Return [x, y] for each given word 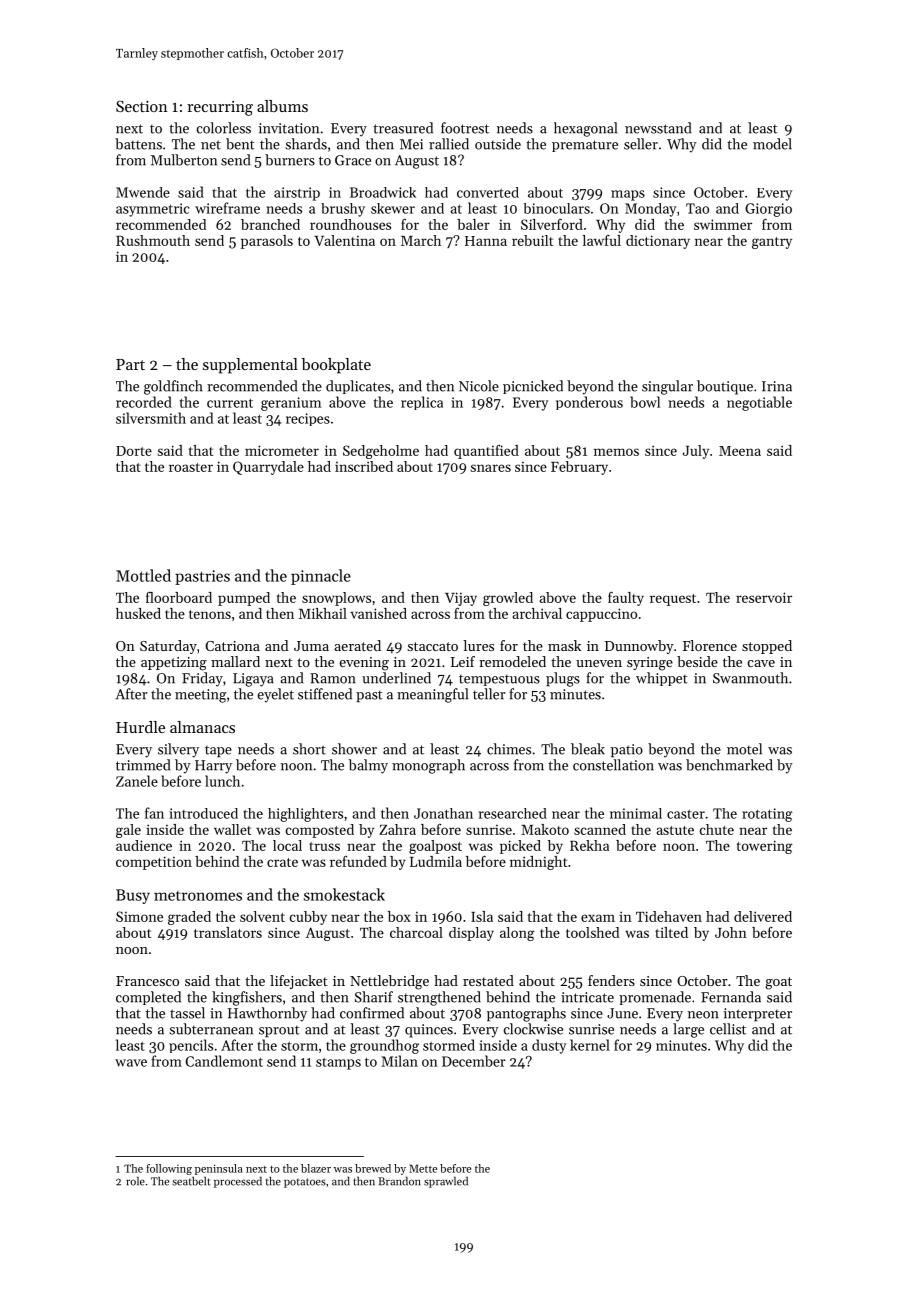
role [135, 1181]
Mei [411, 144]
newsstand [658, 128]
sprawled [446, 1182]
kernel [590, 1045]
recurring [220, 108]
